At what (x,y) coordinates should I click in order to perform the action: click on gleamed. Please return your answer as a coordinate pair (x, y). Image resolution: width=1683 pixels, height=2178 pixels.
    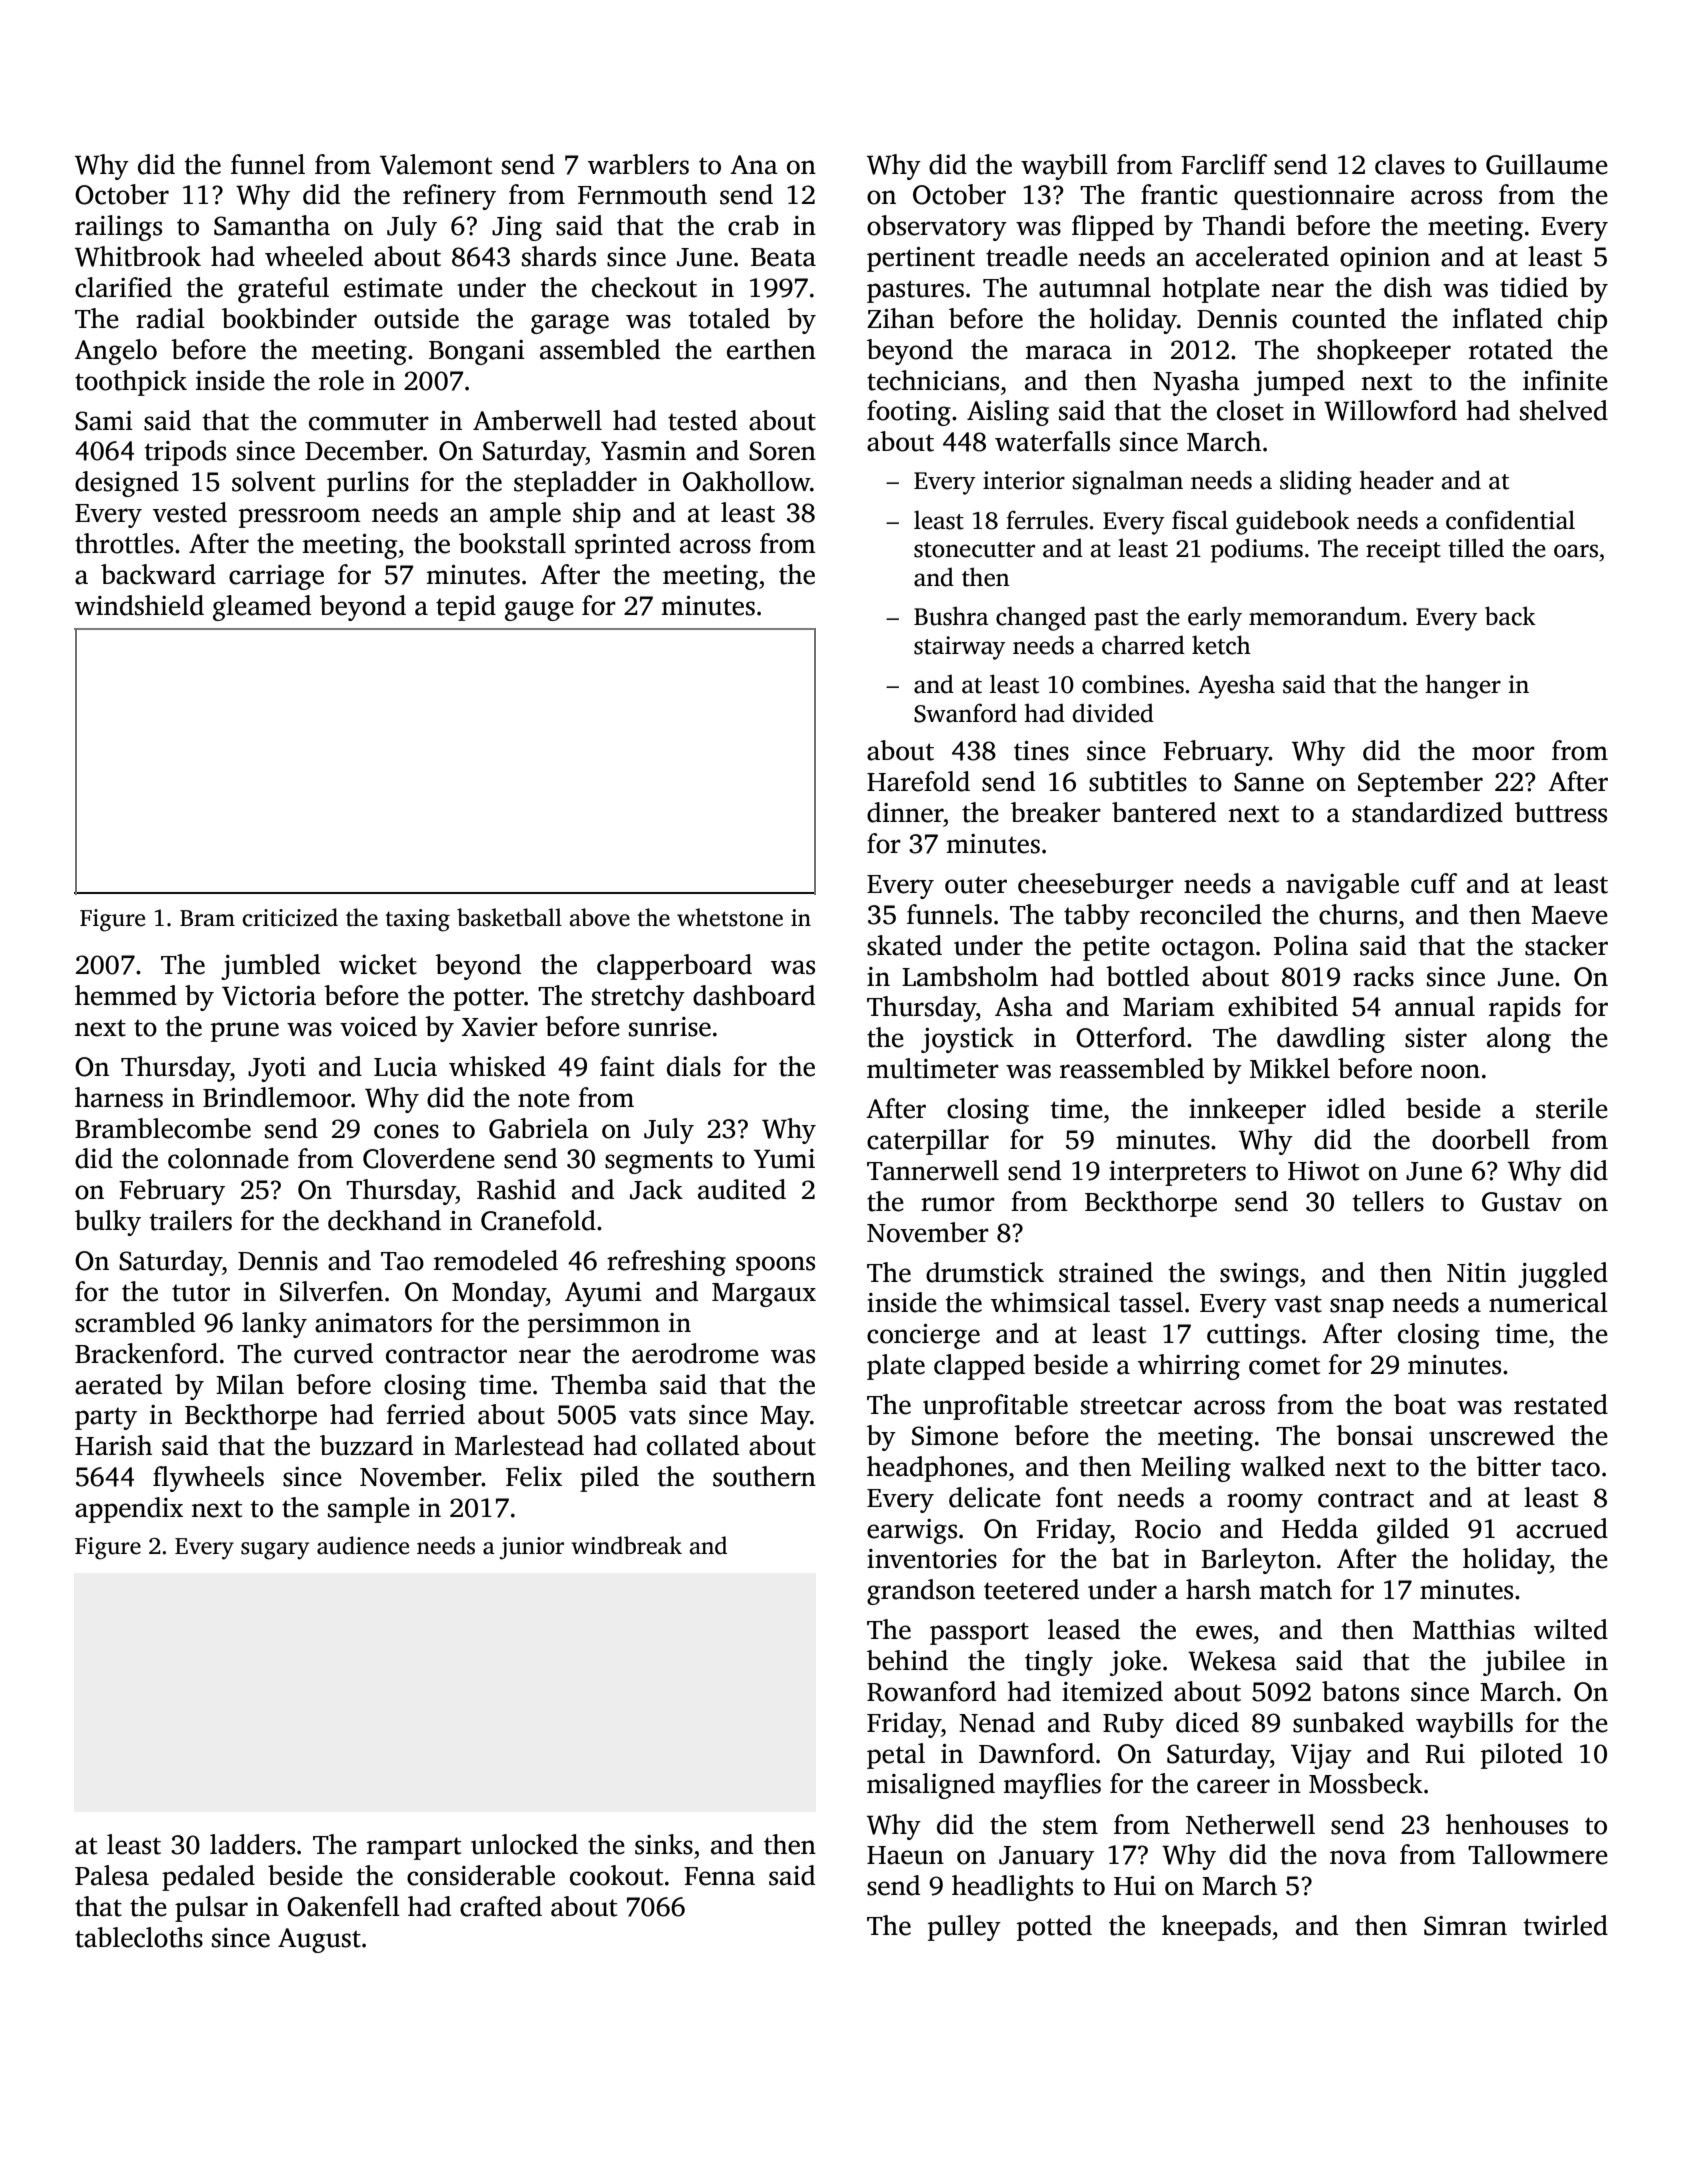
    Looking at the image, I should click on (262, 608).
